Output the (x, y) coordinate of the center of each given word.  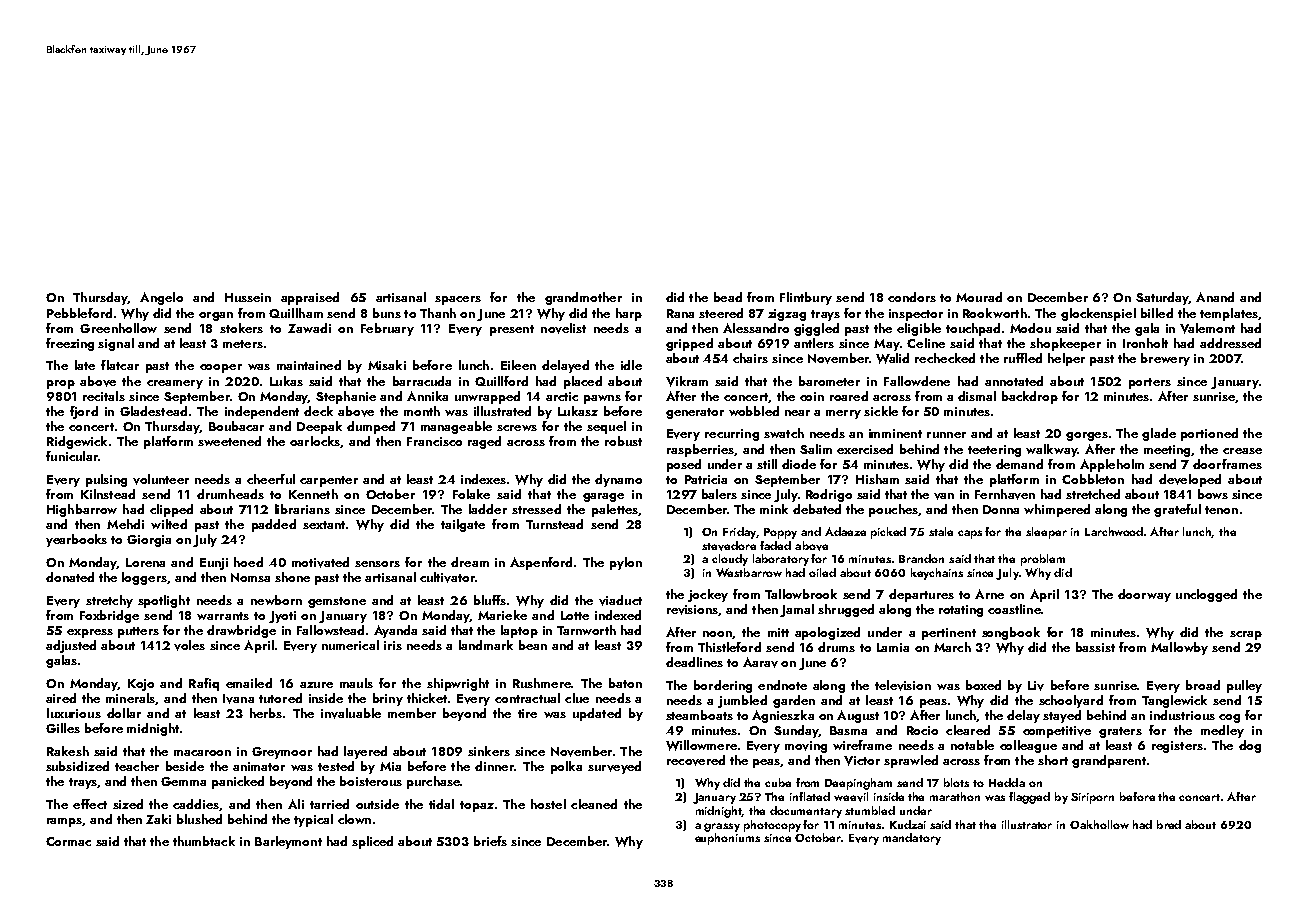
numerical (350, 645)
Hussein (248, 297)
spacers (458, 300)
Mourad (979, 297)
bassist (1095, 647)
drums (836, 647)
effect (90, 804)
